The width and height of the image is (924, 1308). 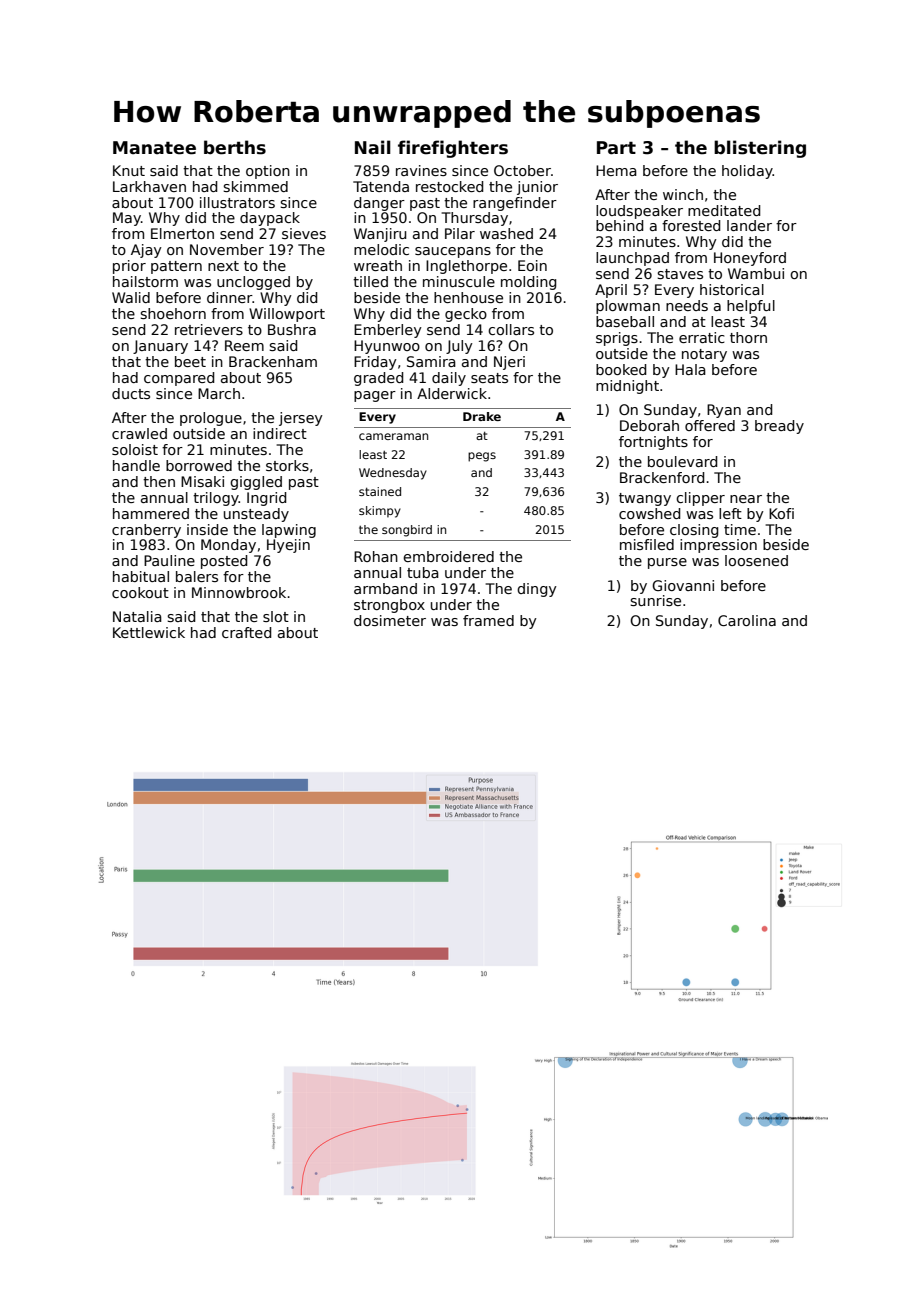 I want to click on Manatee, so click(x=154, y=148).
